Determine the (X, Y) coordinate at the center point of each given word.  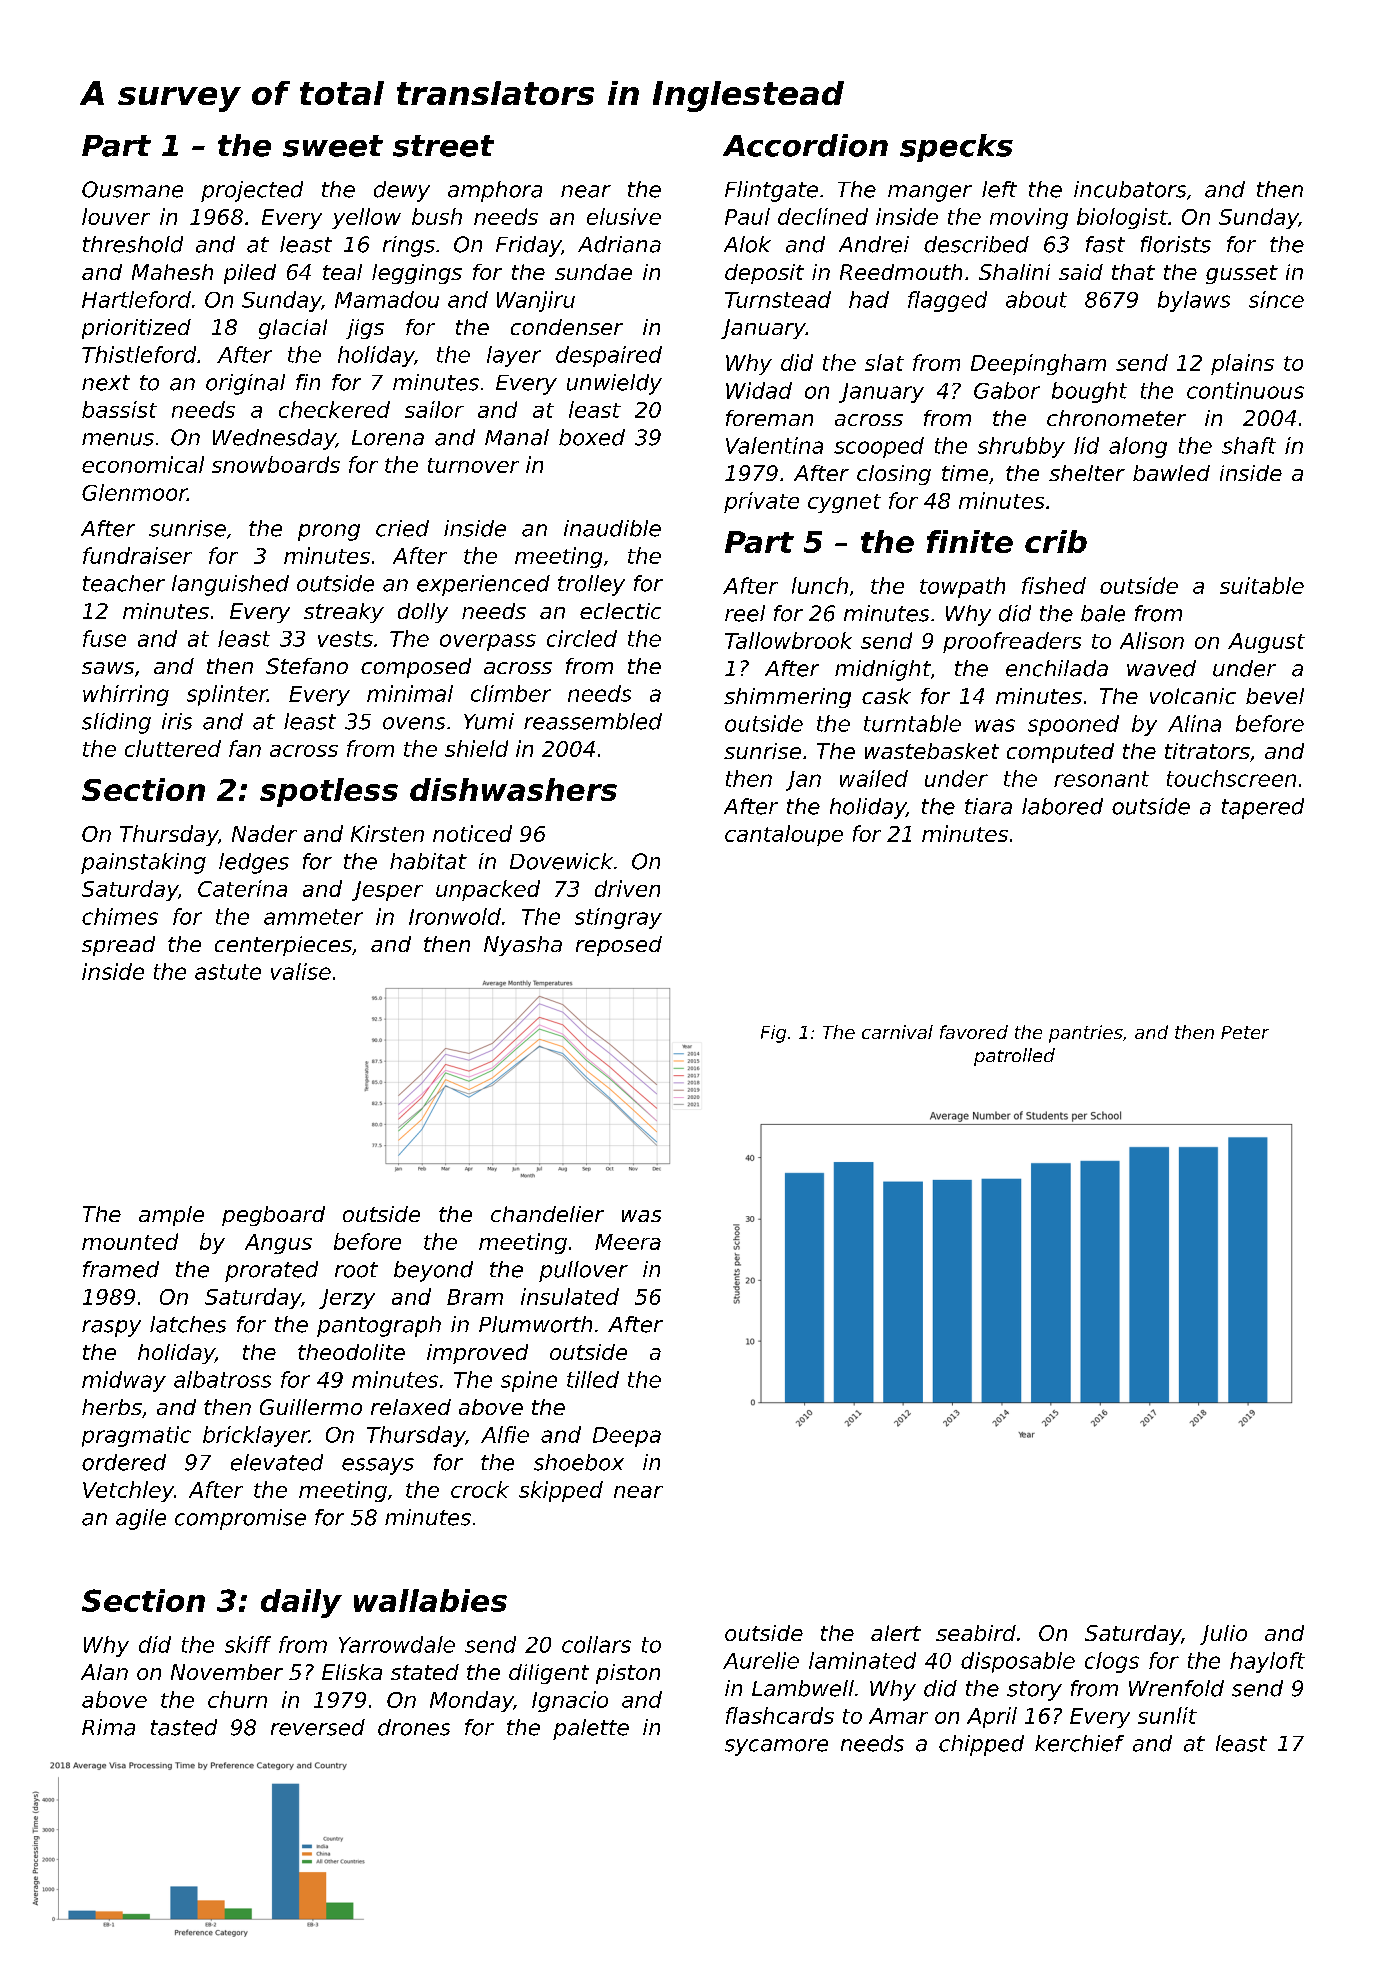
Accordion (805, 145)
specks (956, 148)
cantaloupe (784, 835)
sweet (333, 146)
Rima (108, 1727)
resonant (1101, 779)
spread (118, 946)
